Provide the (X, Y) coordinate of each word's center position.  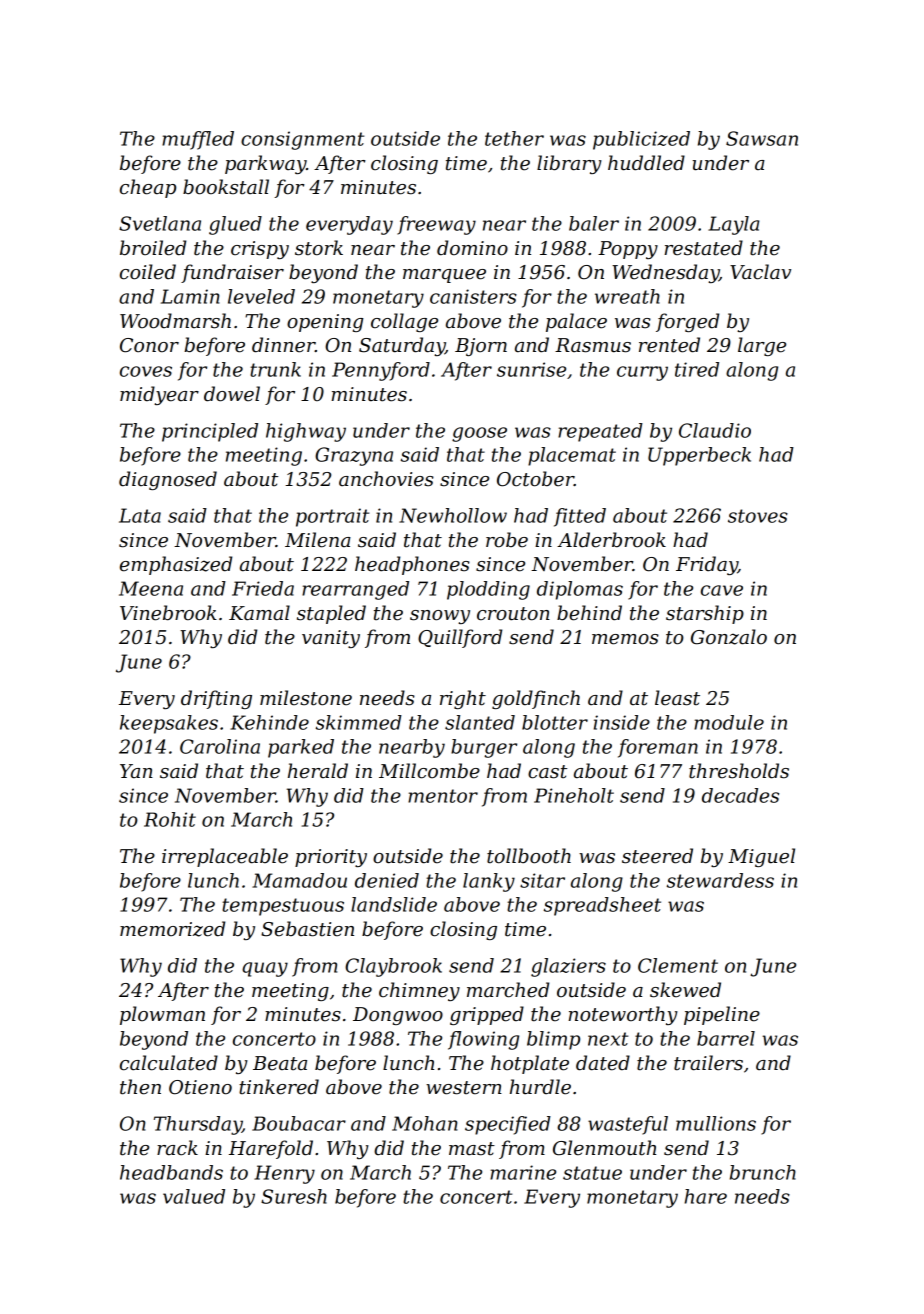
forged (687, 322)
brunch (763, 1172)
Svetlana (160, 223)
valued (194, 1196)
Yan (136, 771)
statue (592, 1173)
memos (625, 639)
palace (576, 322)
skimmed (359, 722)
